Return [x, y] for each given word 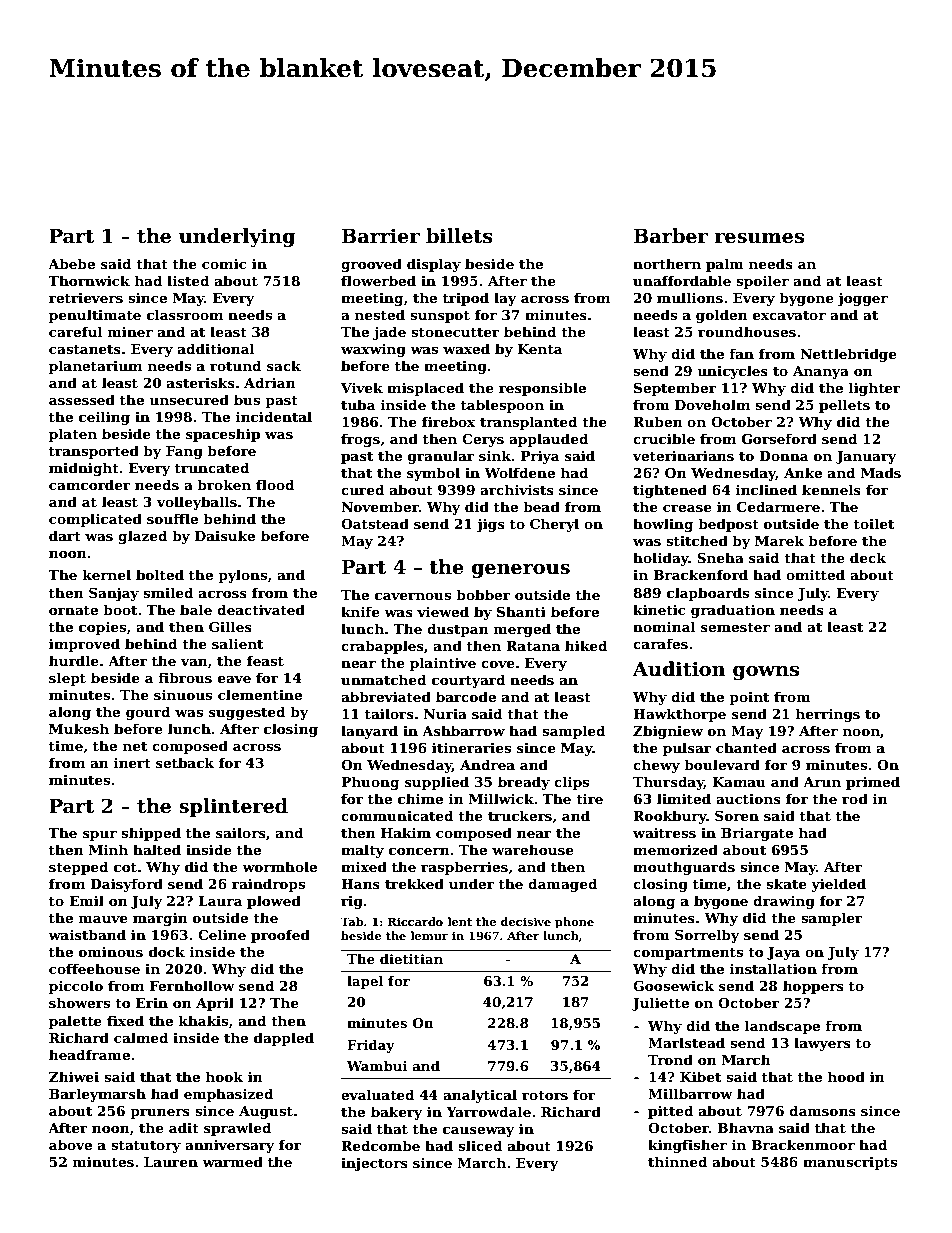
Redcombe [380, 1145]
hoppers [813, 987]
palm [725, 265]
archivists [517, 489]
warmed [232, 1161]
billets [459, 236]
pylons [242, 576]
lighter [875, 389]
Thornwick [89, 280]
